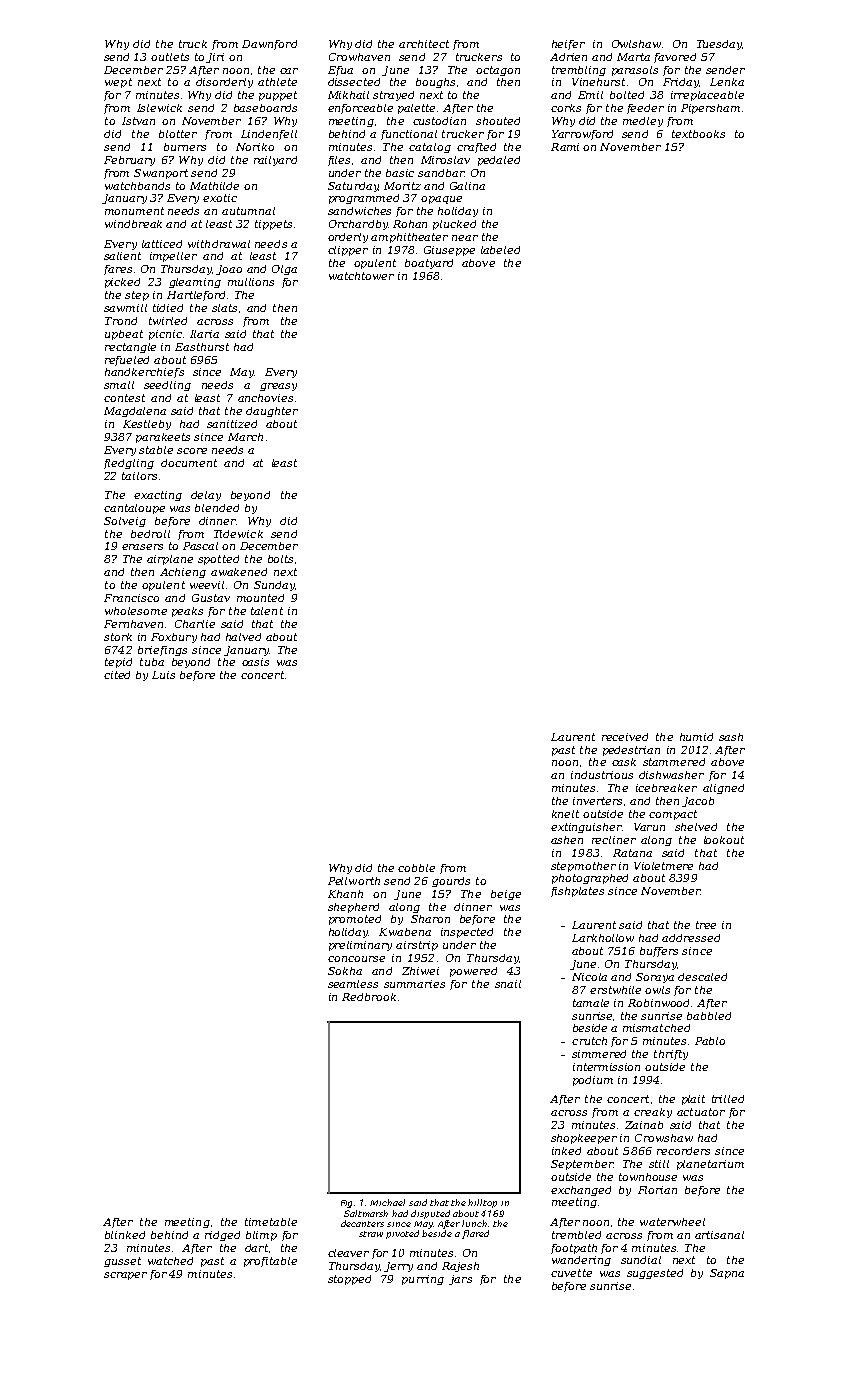 This screenshot has height=1400, width=849. What do you see at coordinates (643, 122) in the screenshot?
I see `medley` at bounding box center [643, 122].
